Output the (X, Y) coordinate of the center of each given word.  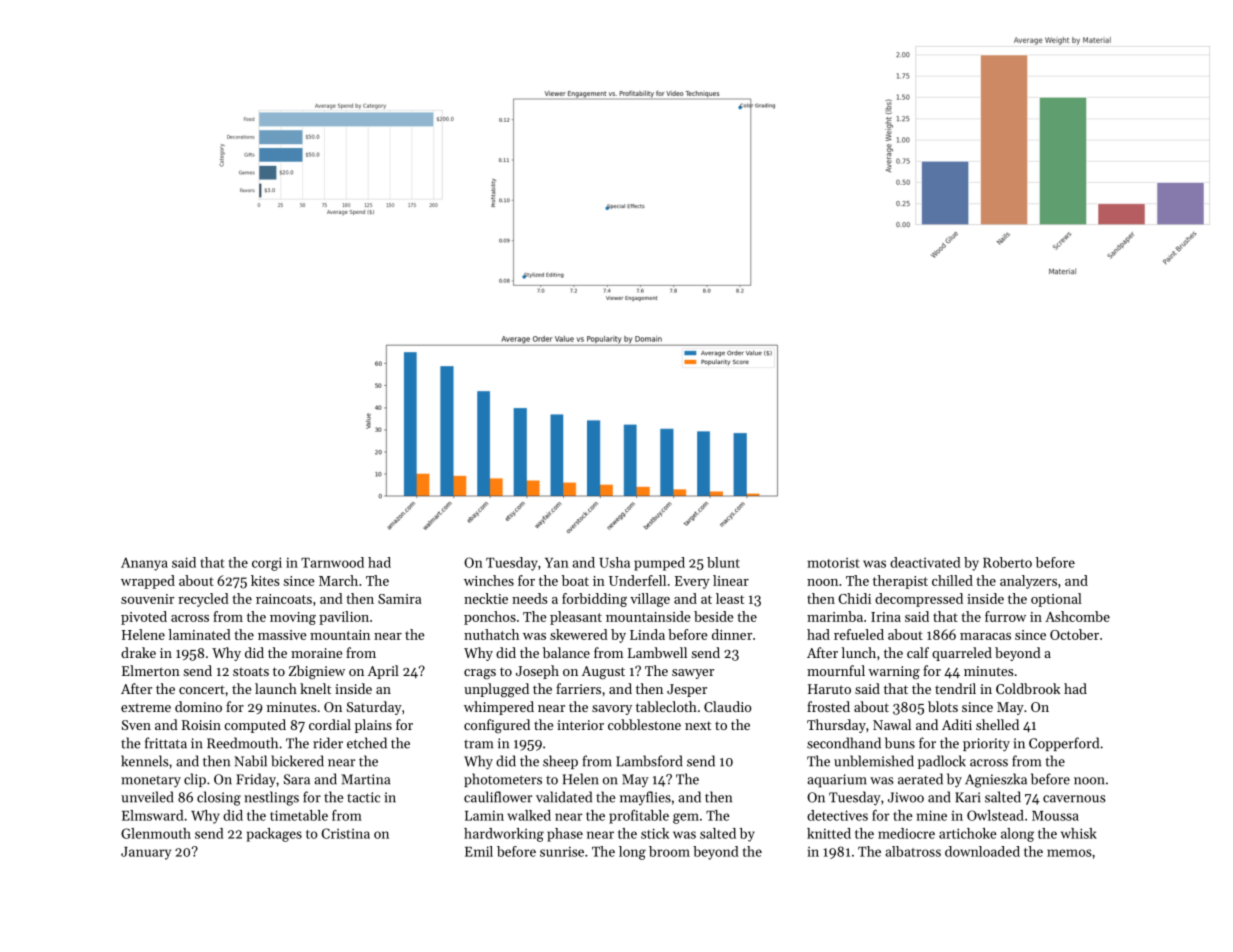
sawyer (693, 674)
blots (943, 706)
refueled (859, 634)
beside (714, 616)
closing (219, 798)
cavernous (1074, 799)
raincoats (284, 599)
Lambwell (657, 652)
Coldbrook (1028, 688)
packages (274, 835)
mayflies (645, 798)
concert (202, 689)
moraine (316, 653)
